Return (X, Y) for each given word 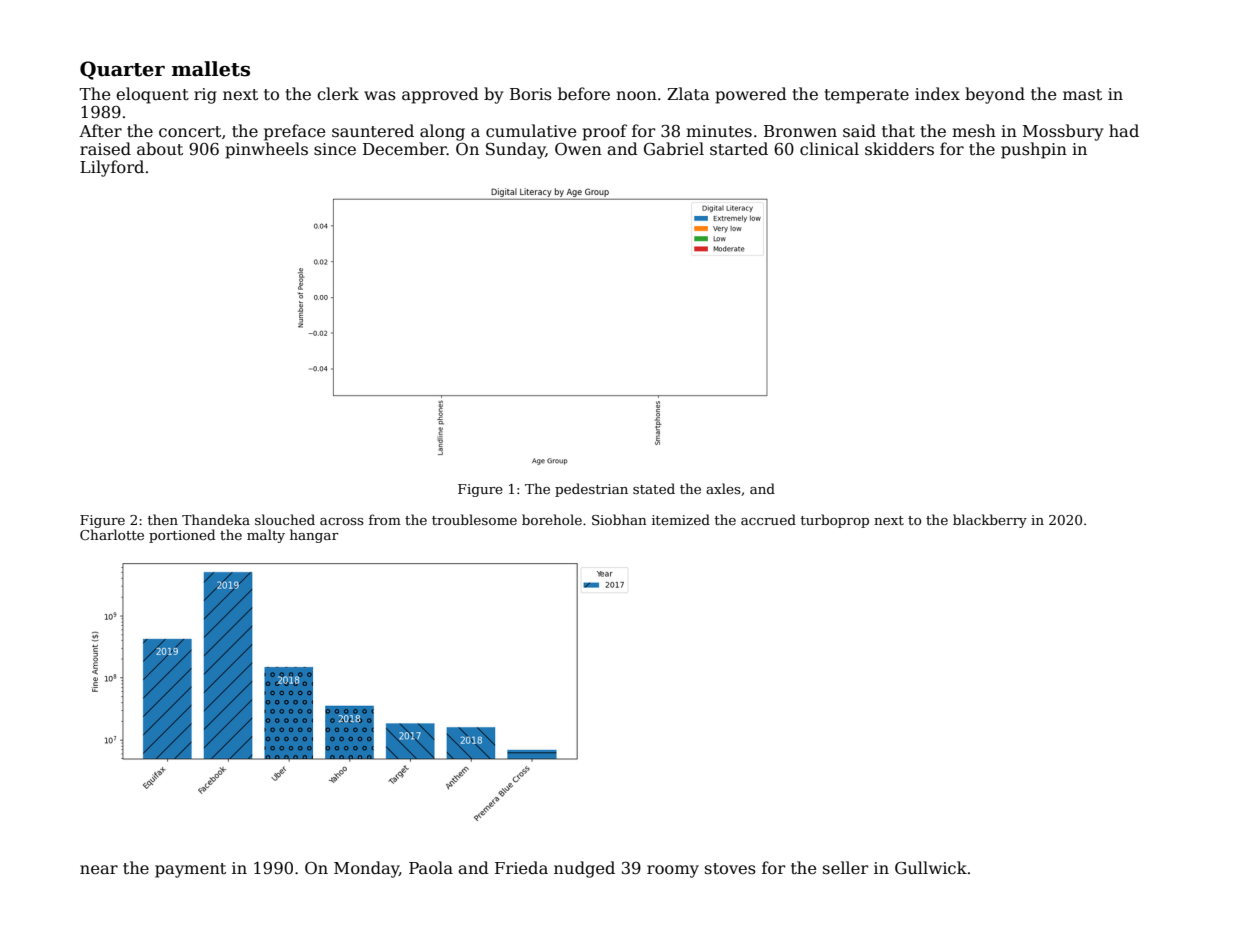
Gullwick (931, 868)
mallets (211, 69)
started (739, 149)
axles (723, 488)
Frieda (521, 868)
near (99, 870)
